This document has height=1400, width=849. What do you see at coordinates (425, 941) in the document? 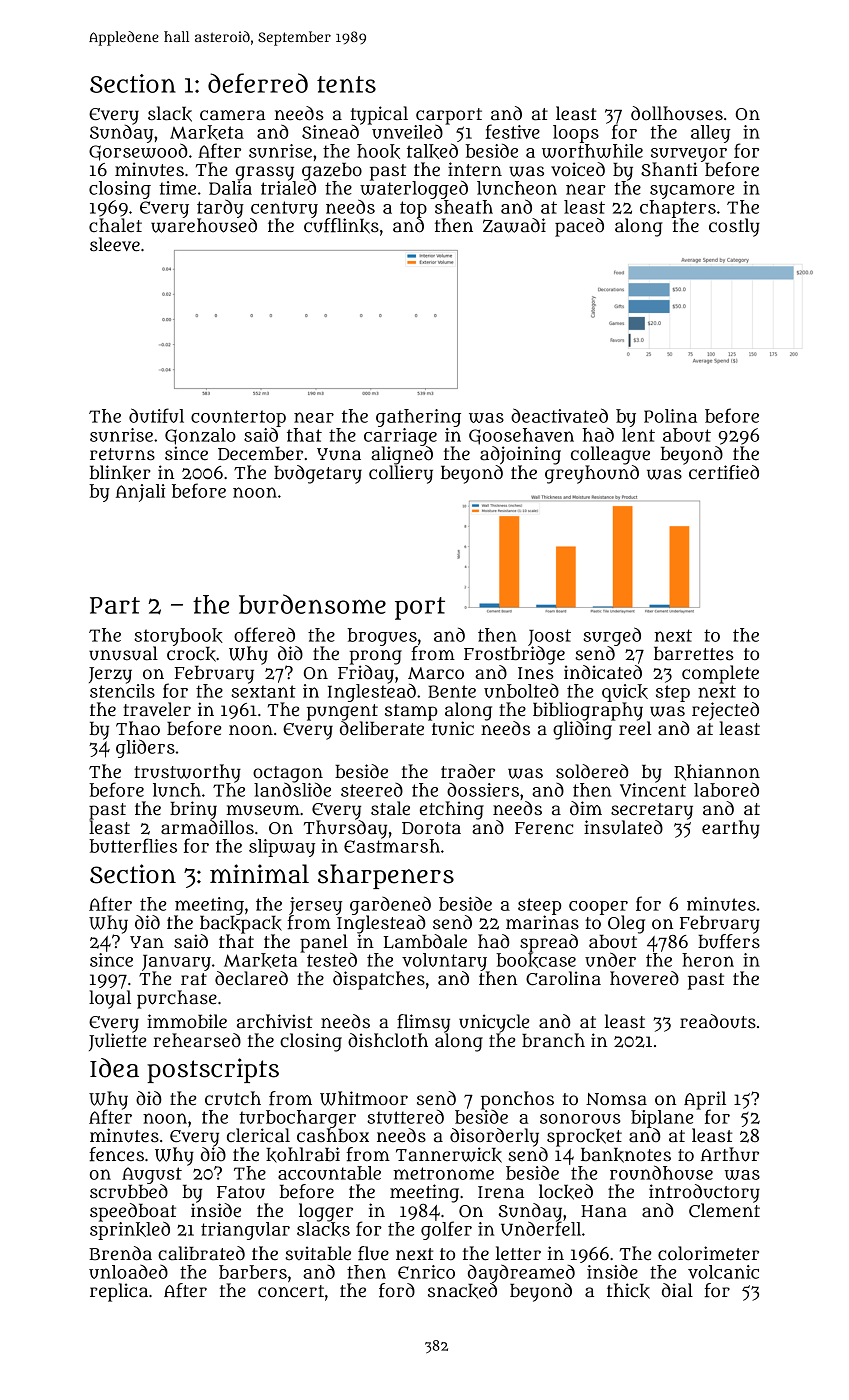
I see `Lambdale` at bounding box center [425, 941].
